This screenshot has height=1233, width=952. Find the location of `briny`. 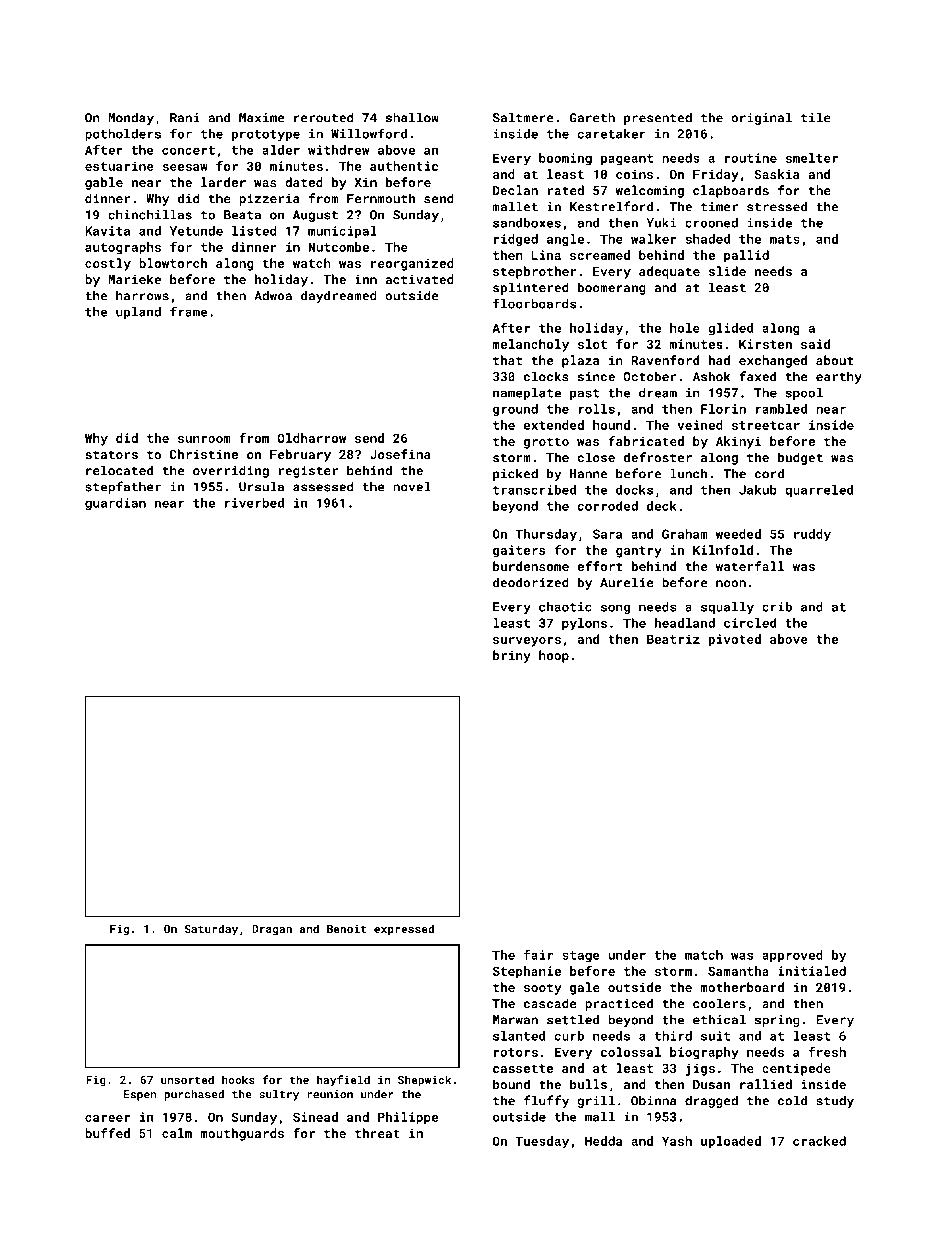

briny is located at coordinates (512, 656).
